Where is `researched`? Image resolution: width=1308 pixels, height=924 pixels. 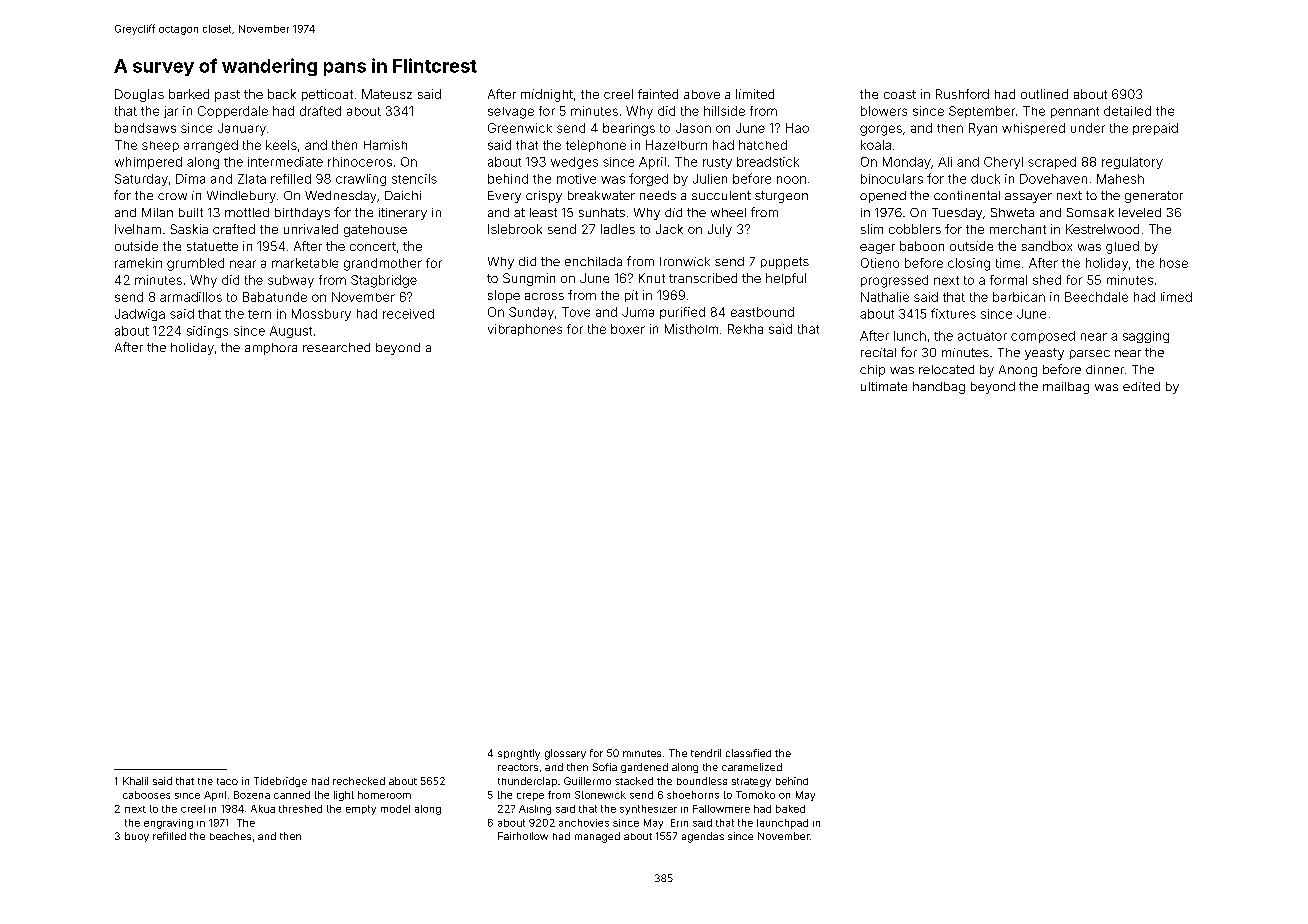 researched is located at coordinates (336, 347).
